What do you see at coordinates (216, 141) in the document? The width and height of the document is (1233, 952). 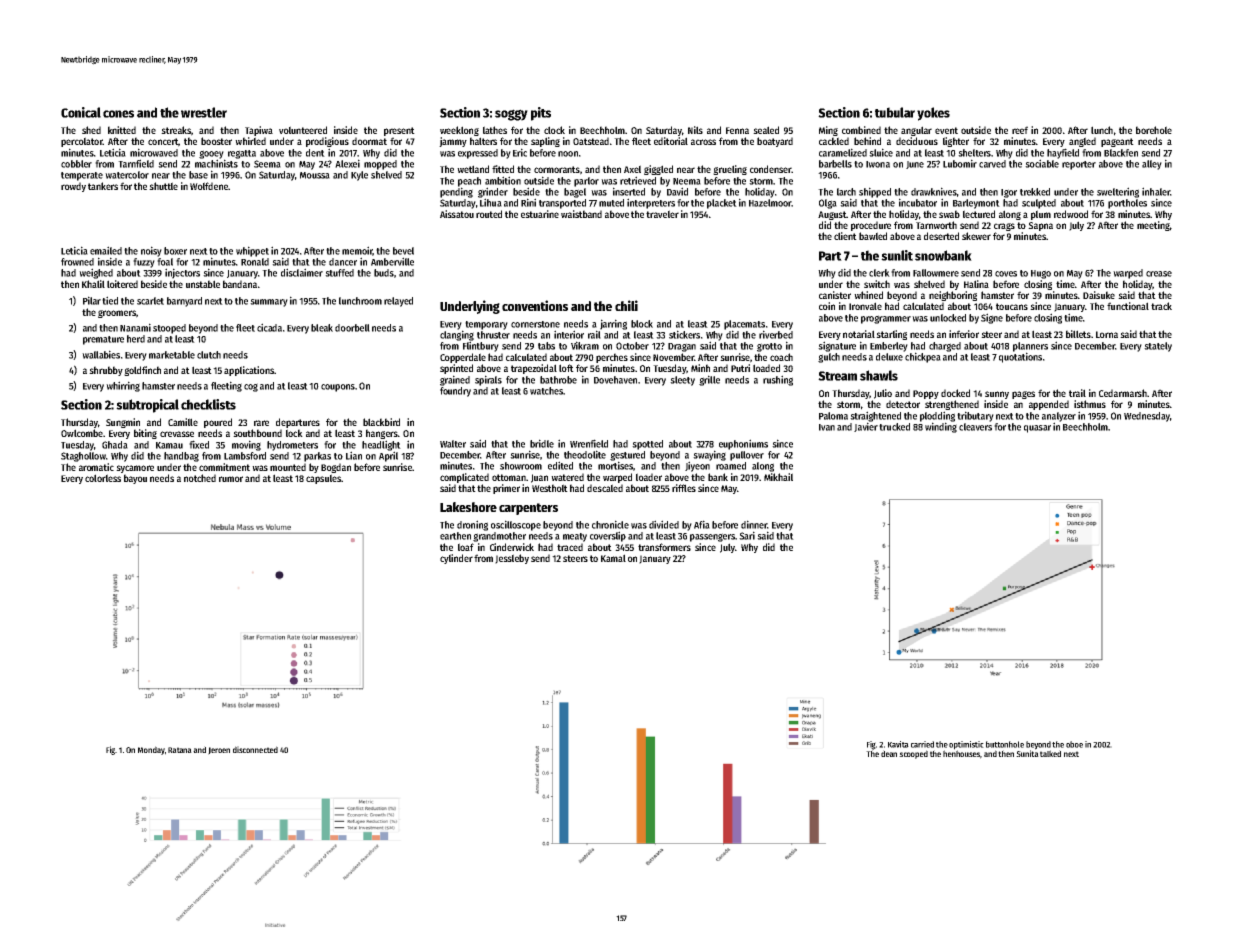 I see `booster` at bounding box center [216, 141].
